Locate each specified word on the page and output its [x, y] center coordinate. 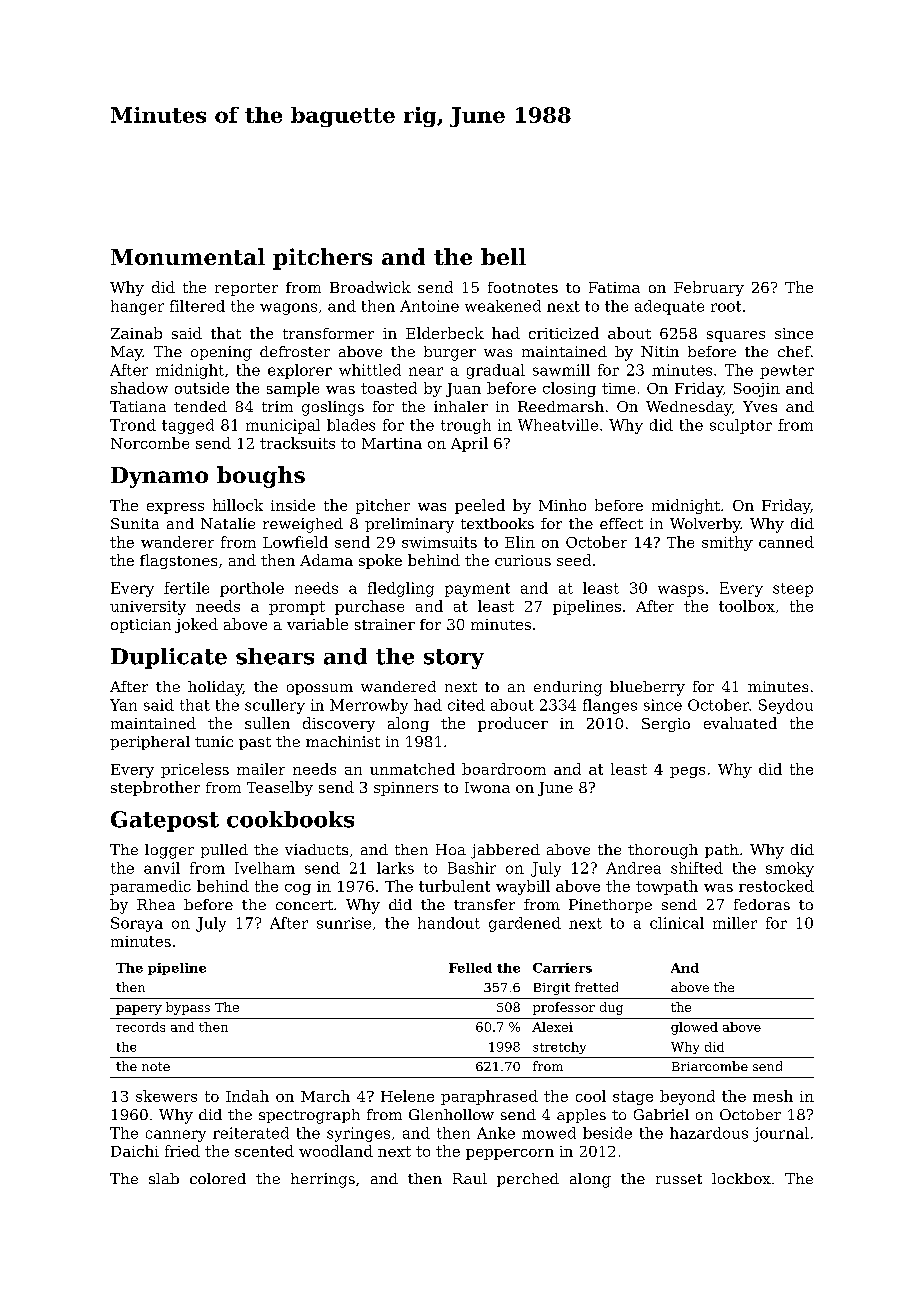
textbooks [497, 523]
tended [200, 406]
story [454, 659]
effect [621, 523]
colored [218, 1178]
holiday [215, 688]
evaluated [740, 723]
